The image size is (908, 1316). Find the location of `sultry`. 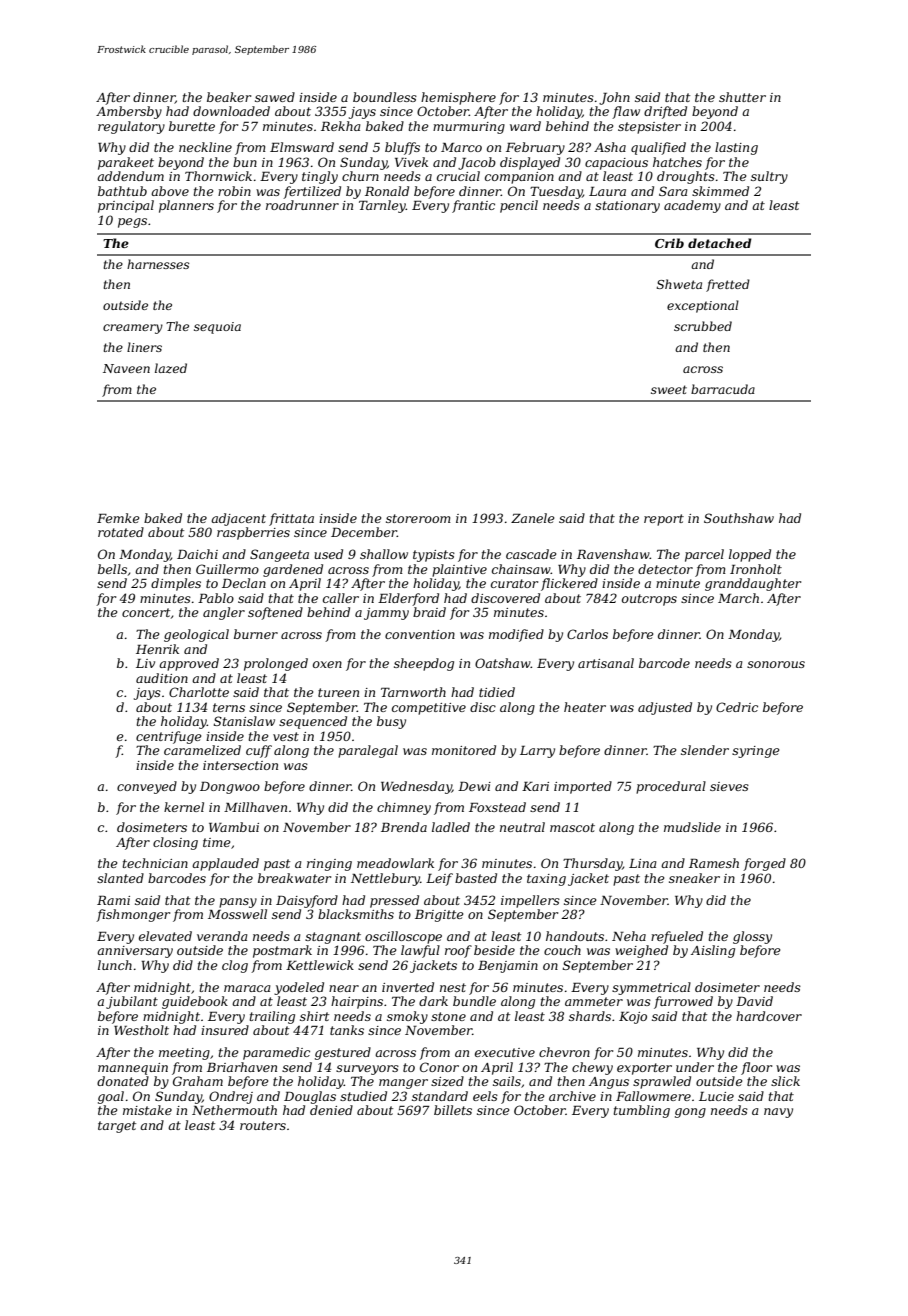

sultry is located at coordinates (769, 177).
